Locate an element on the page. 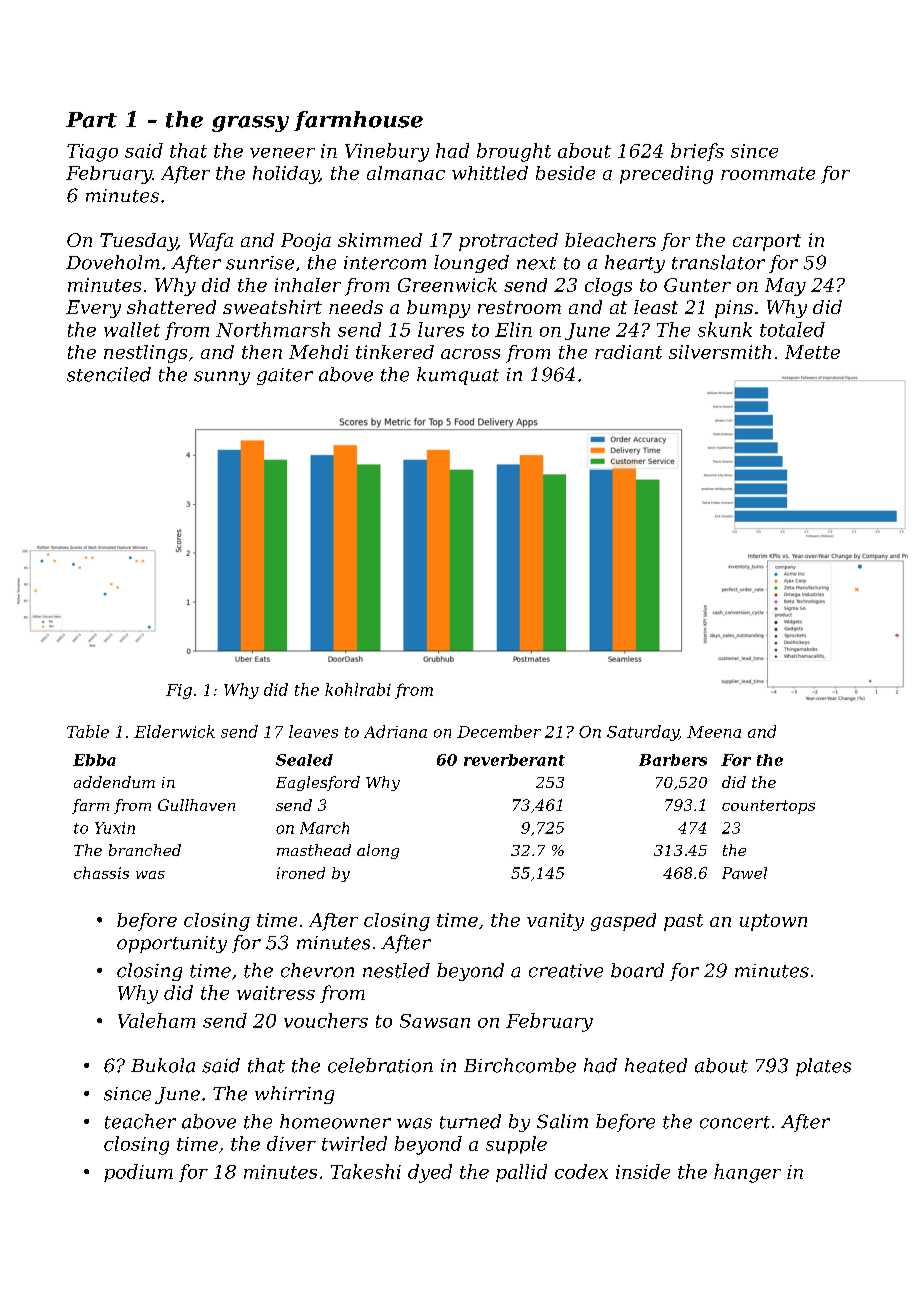 This image has width=924, height=1308. Bukola is located at coordinates (163, 1065).
